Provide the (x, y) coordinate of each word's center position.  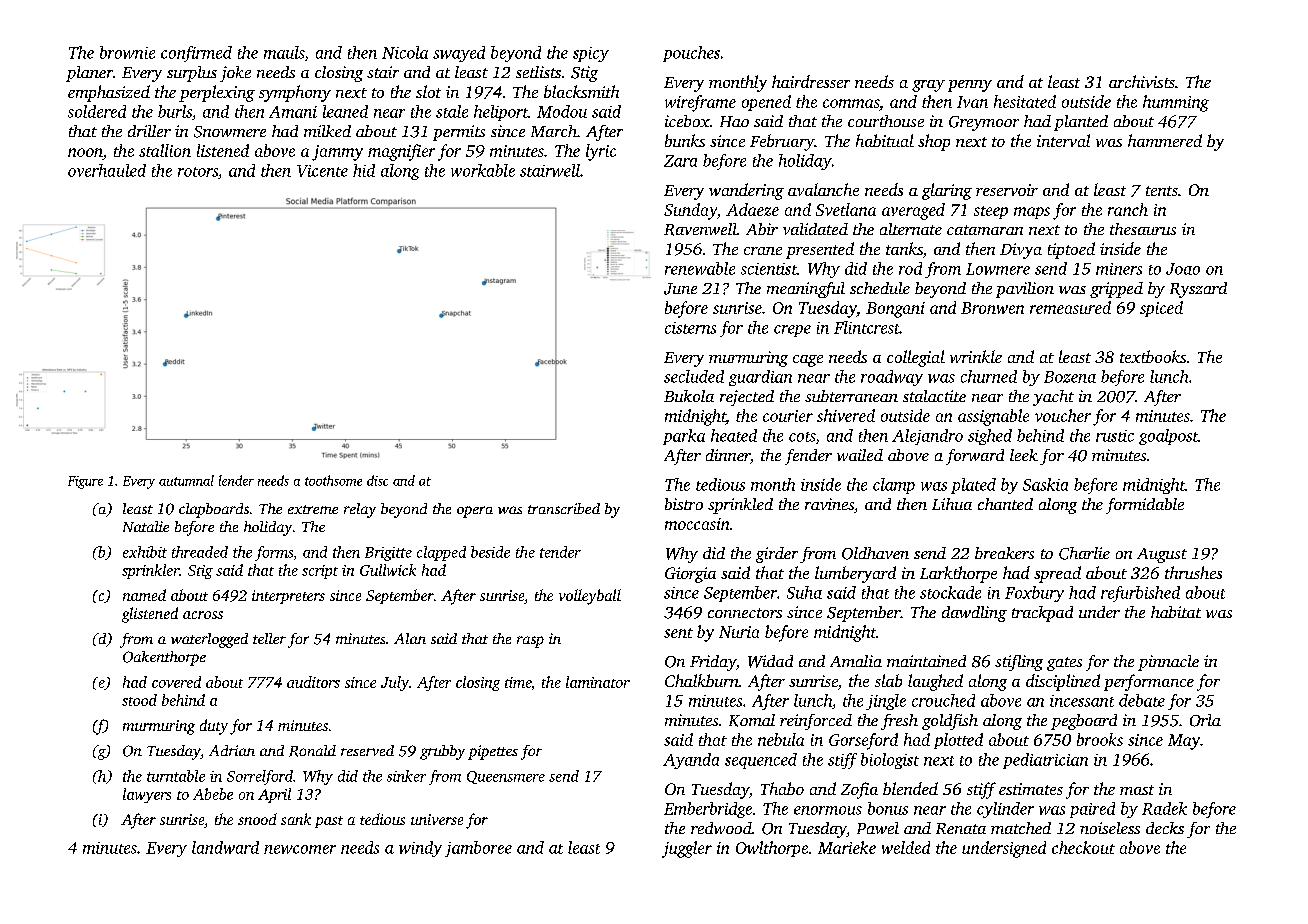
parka (684, 437)
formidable (1145, 506)
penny (970, 86)
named (144, 595)
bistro (684, 504)
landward (225, 847)
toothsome (333, 480)
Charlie (1084, 553)
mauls (284, 52)
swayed (459, 54)
